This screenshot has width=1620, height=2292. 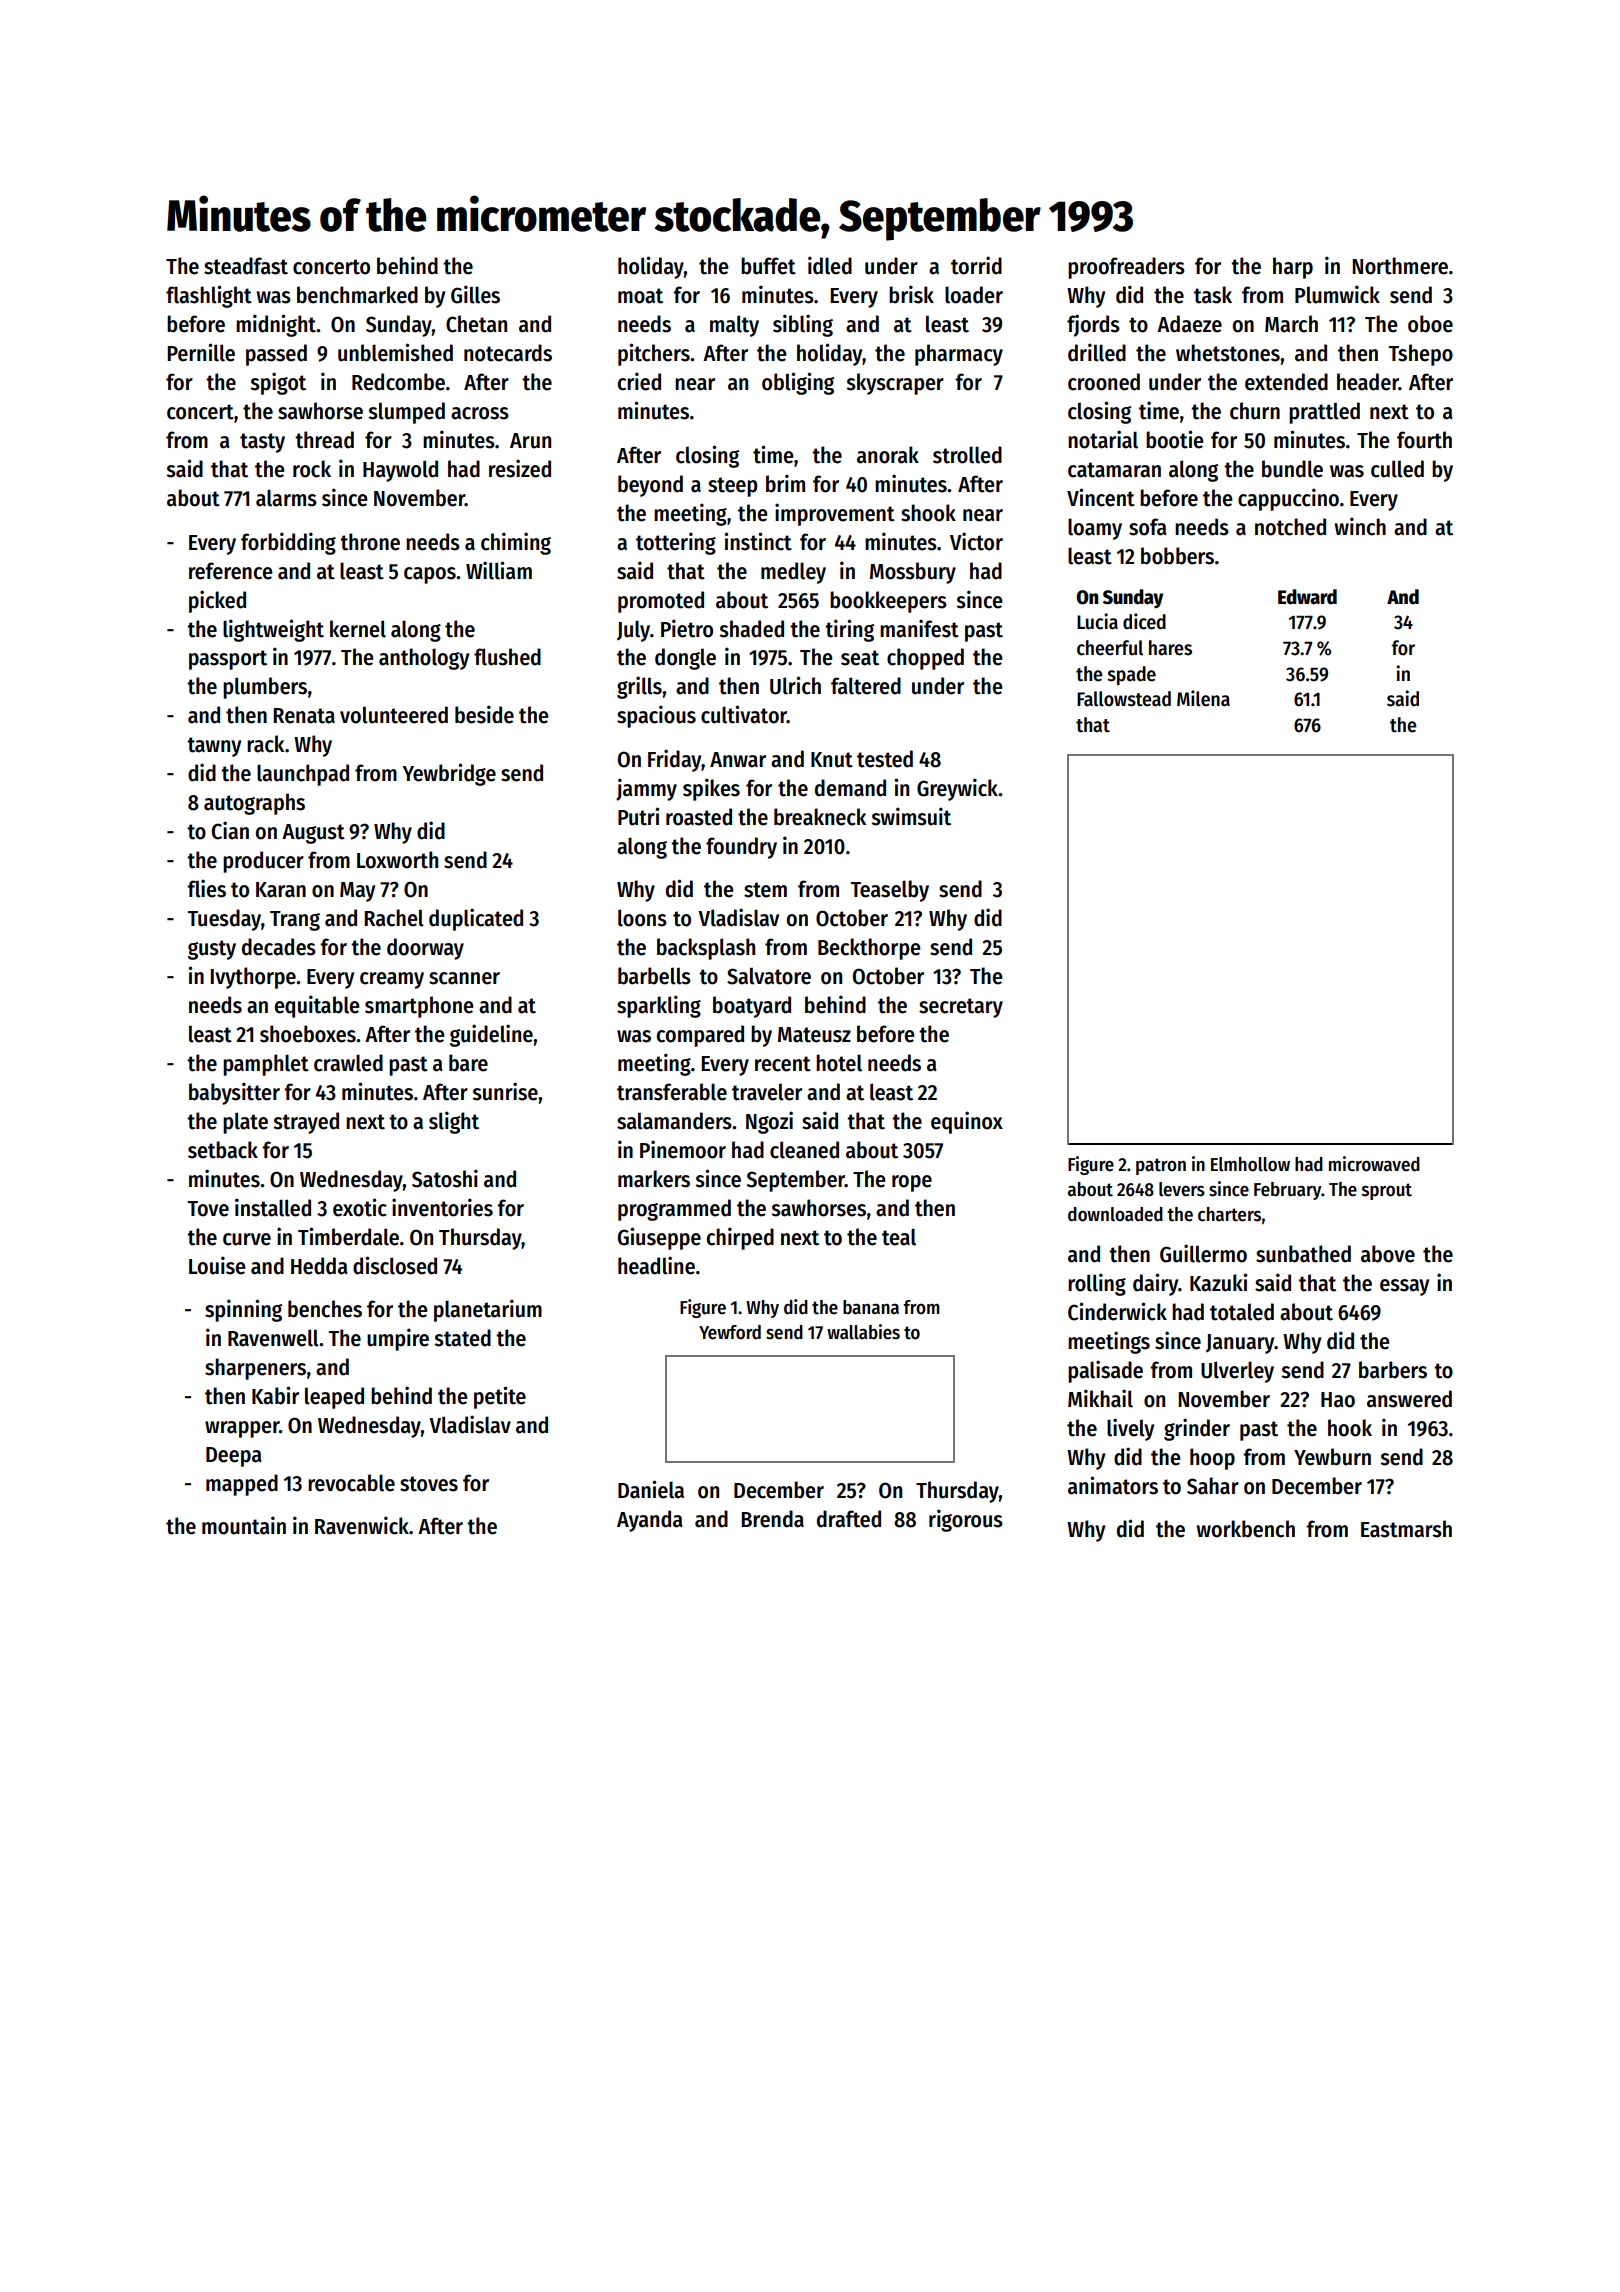 What do you see at coordinates (976, 541) in the screenshot?
I see `Victor` at bounding box center [976, 541].
